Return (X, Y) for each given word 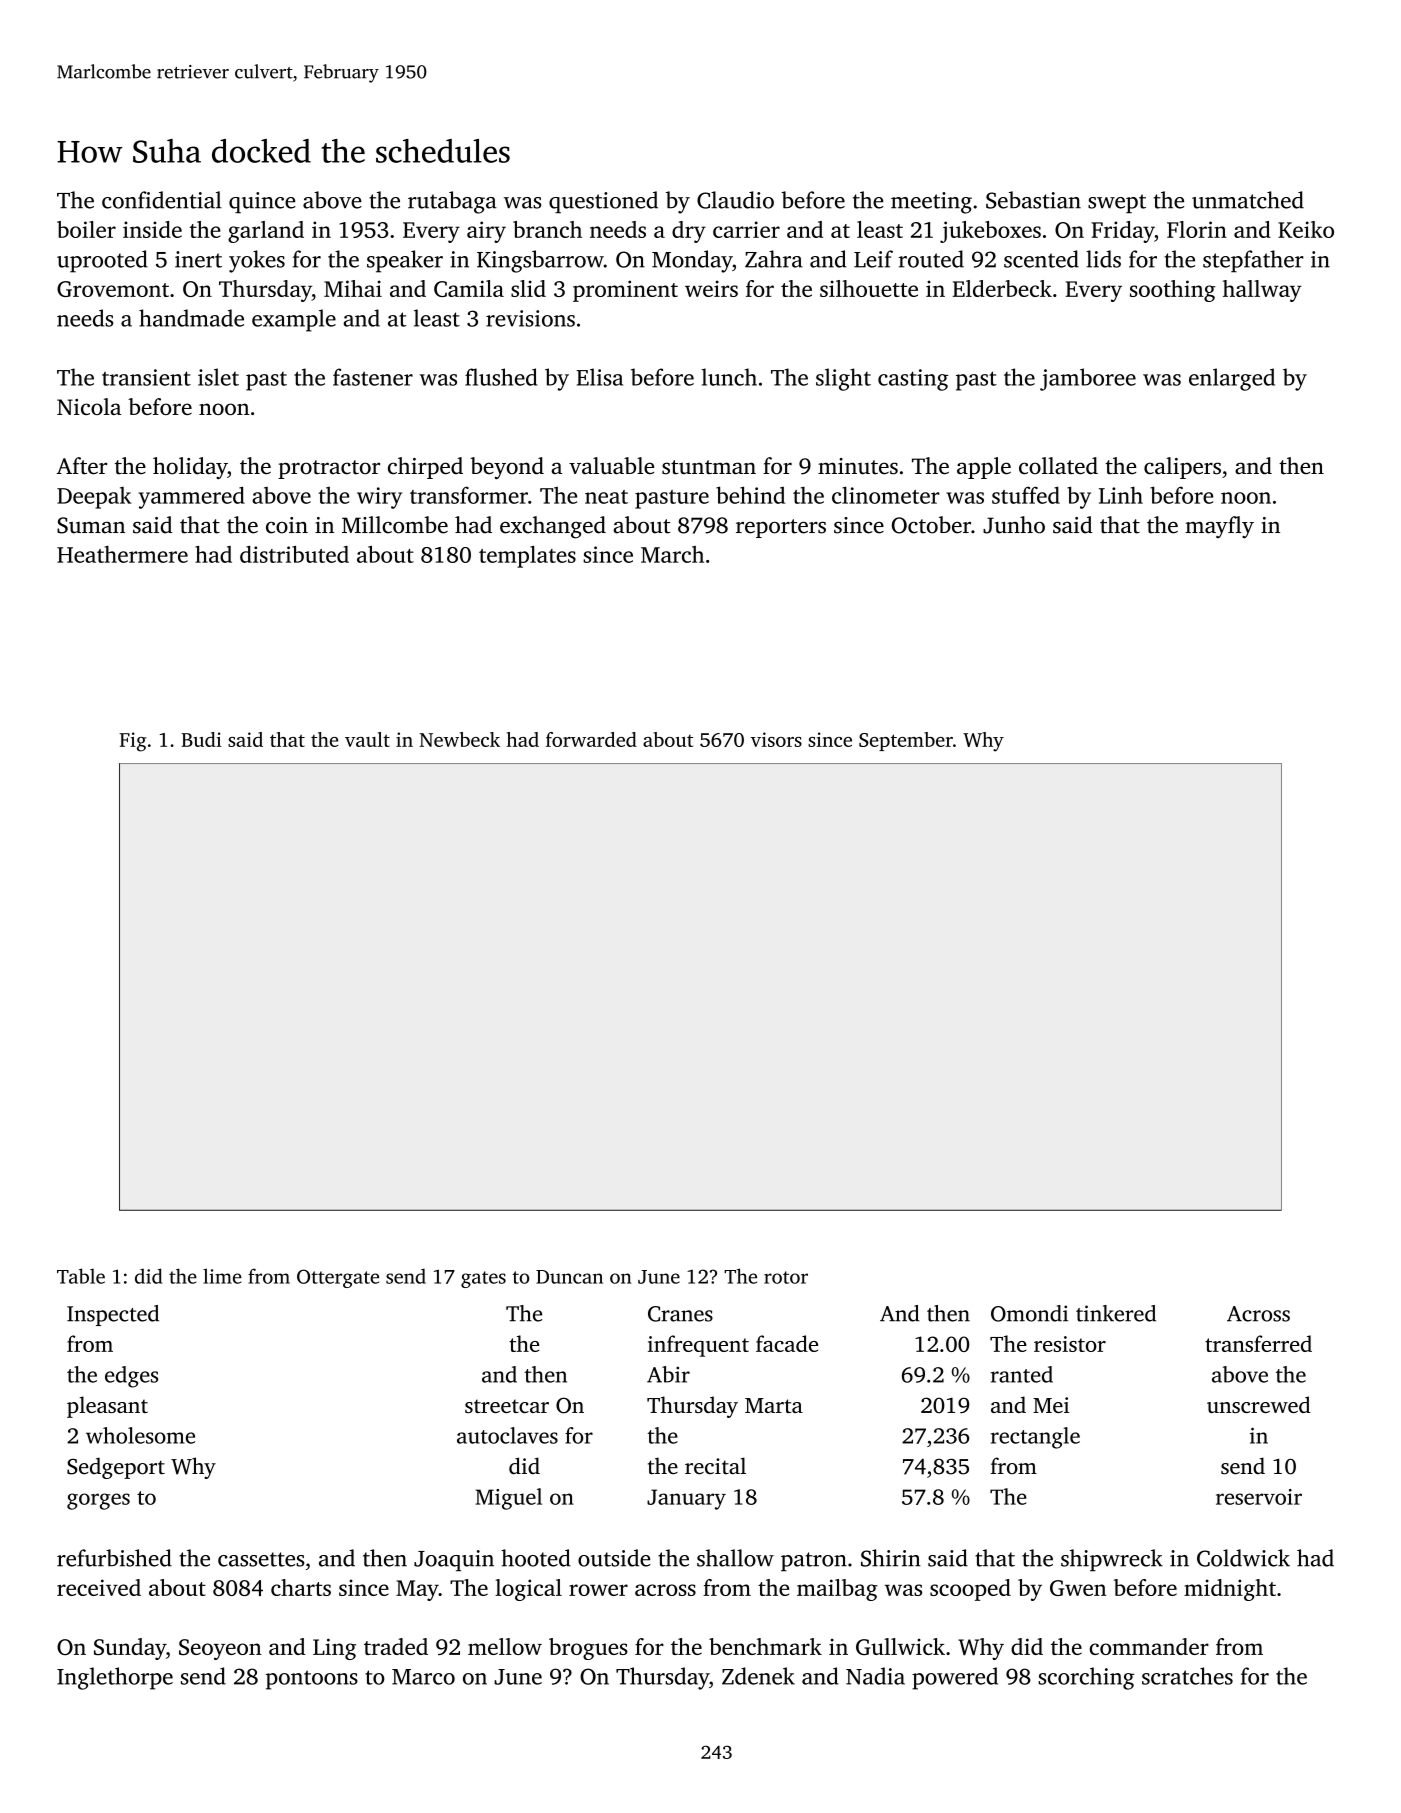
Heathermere (122, 554)
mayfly (1219, 527)
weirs (711, 288)
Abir (668, 1374)
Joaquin (454, 1560)
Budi (201, 739)
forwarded (591, 739)
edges (131, 1377)
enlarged (1232, 379)
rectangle (1035, 1438)
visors (776, 739)
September (906, 741)
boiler (86, 229)
